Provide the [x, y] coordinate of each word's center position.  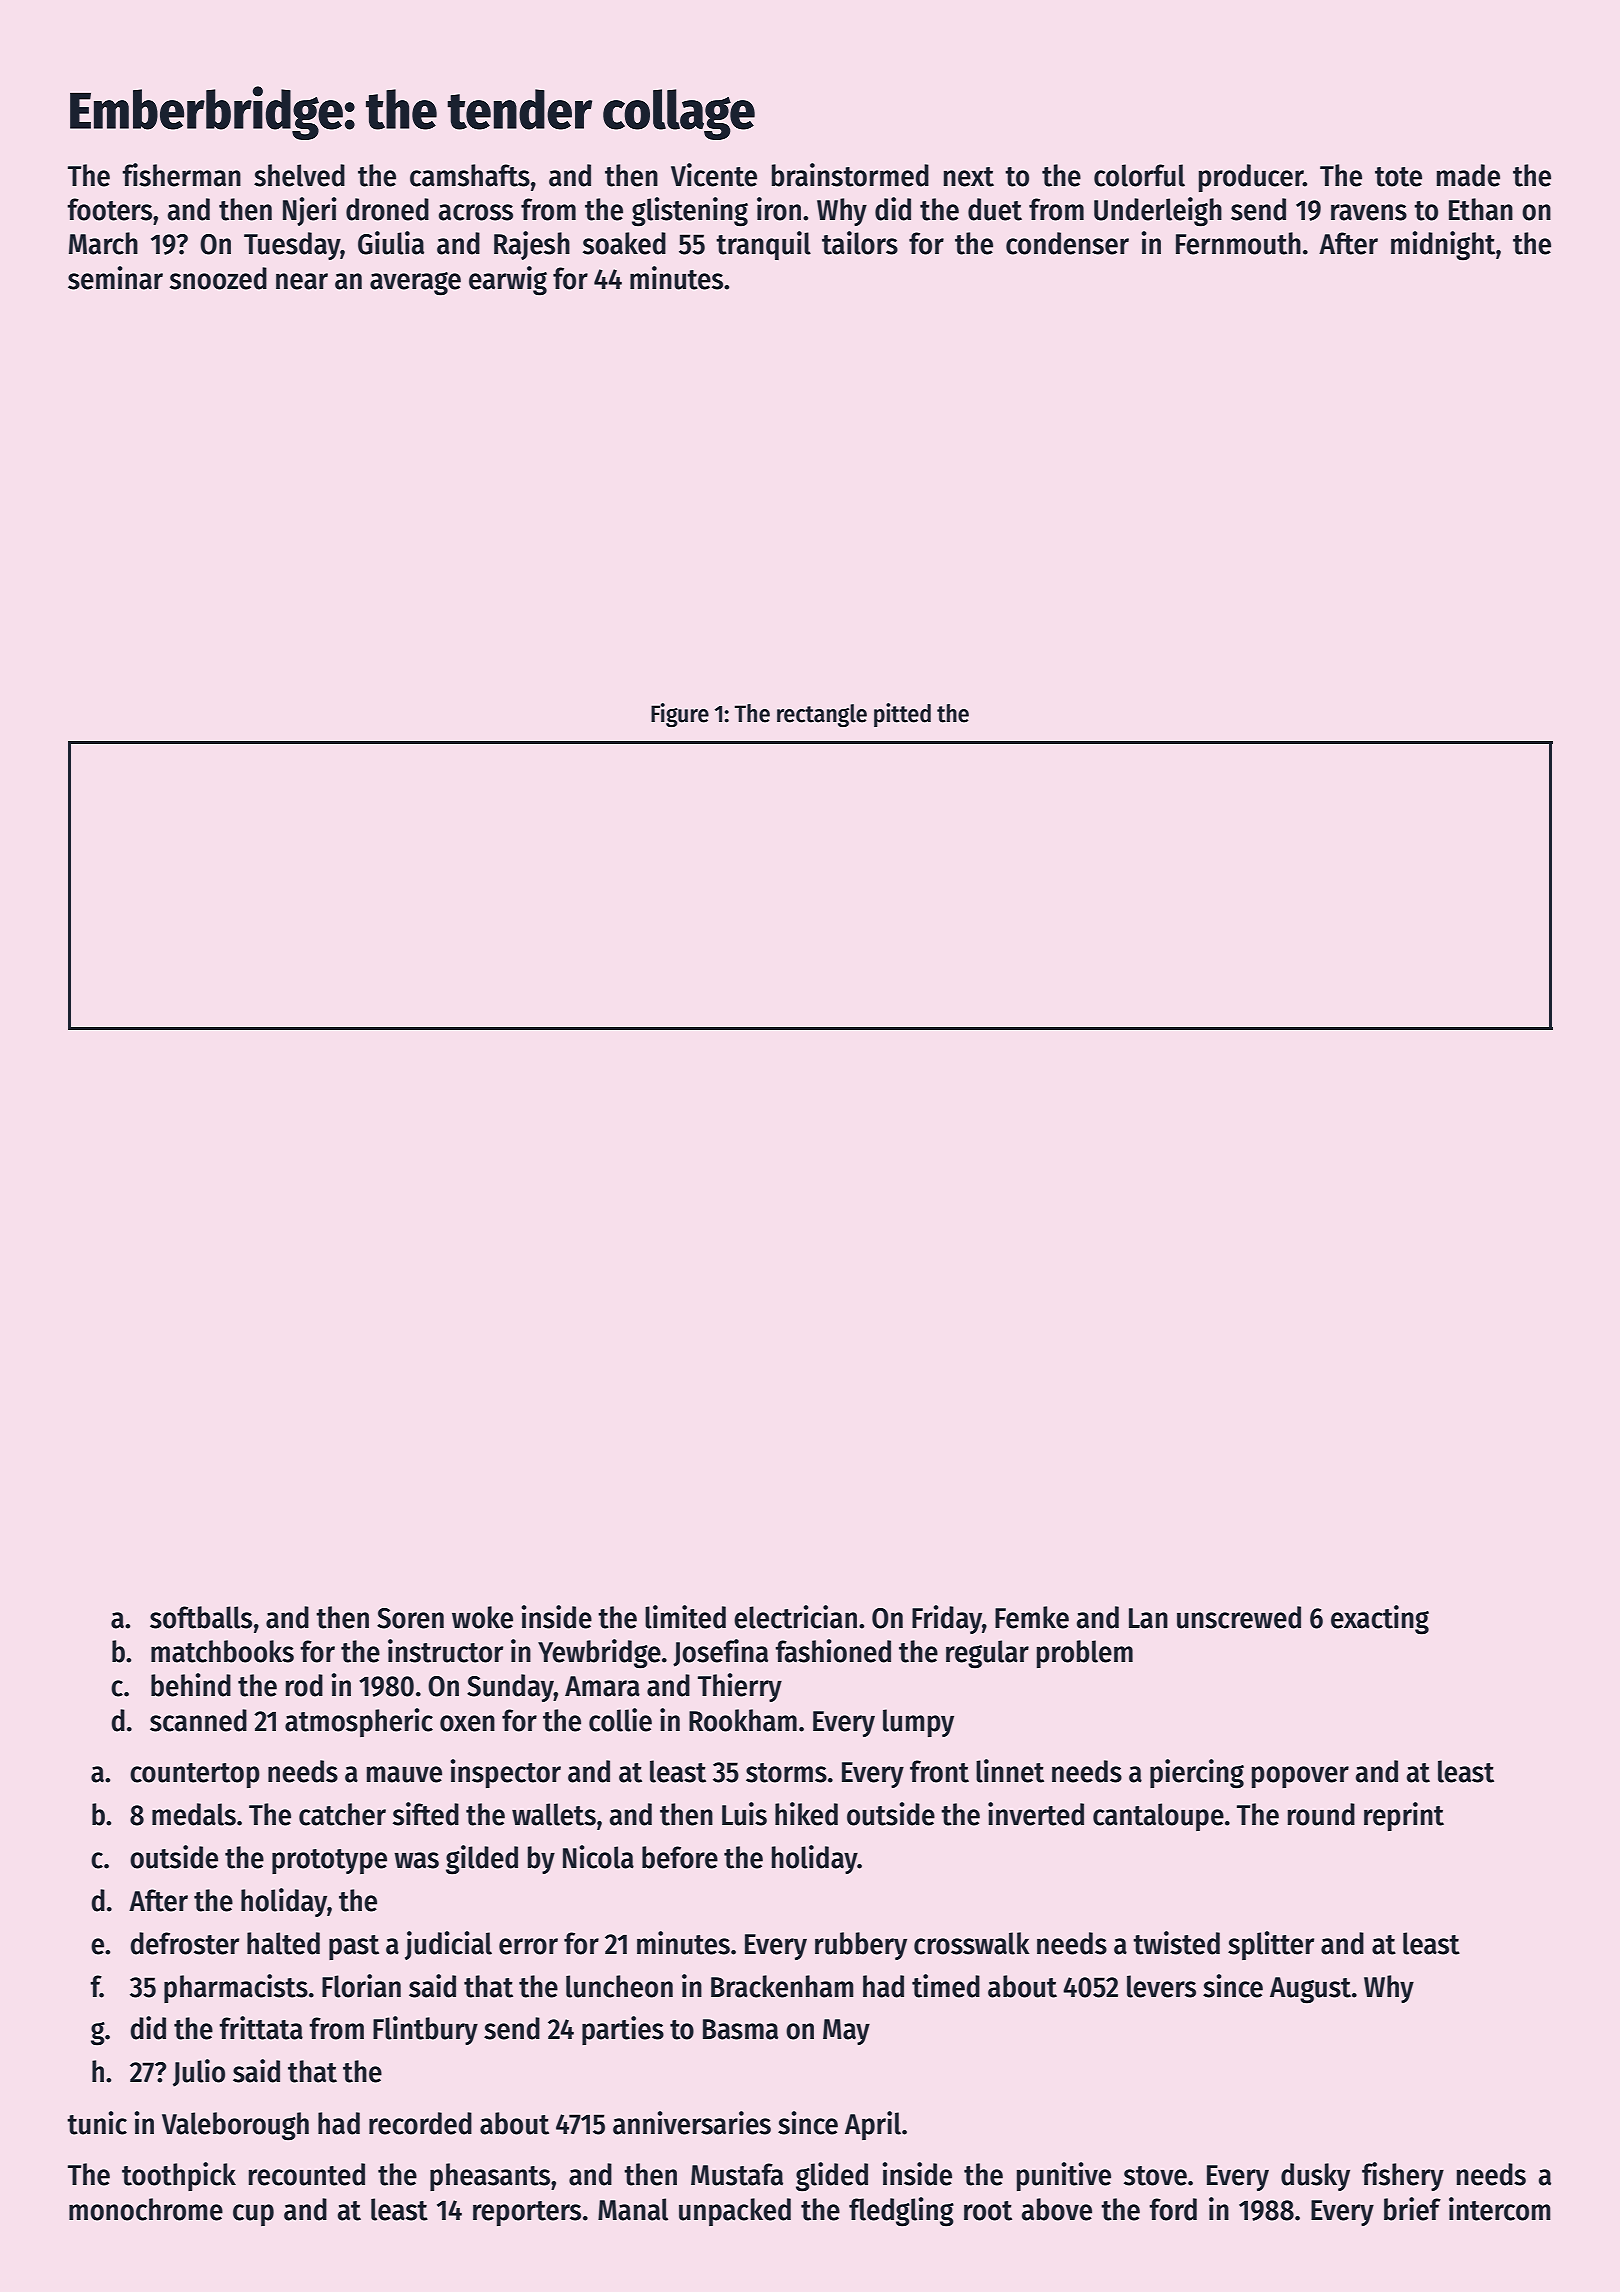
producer [1251, 178]
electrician [795, 1617]
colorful [1139, 175]
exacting [1380, 1620]
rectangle [822, 715]
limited [685, 1617]
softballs [201, 1617]
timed [946, 1986]
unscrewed [1239, 1617]
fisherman [181, 175]
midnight [1443, 246]
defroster [184, 1943]
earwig [508, 281]
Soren [410, 1618]
